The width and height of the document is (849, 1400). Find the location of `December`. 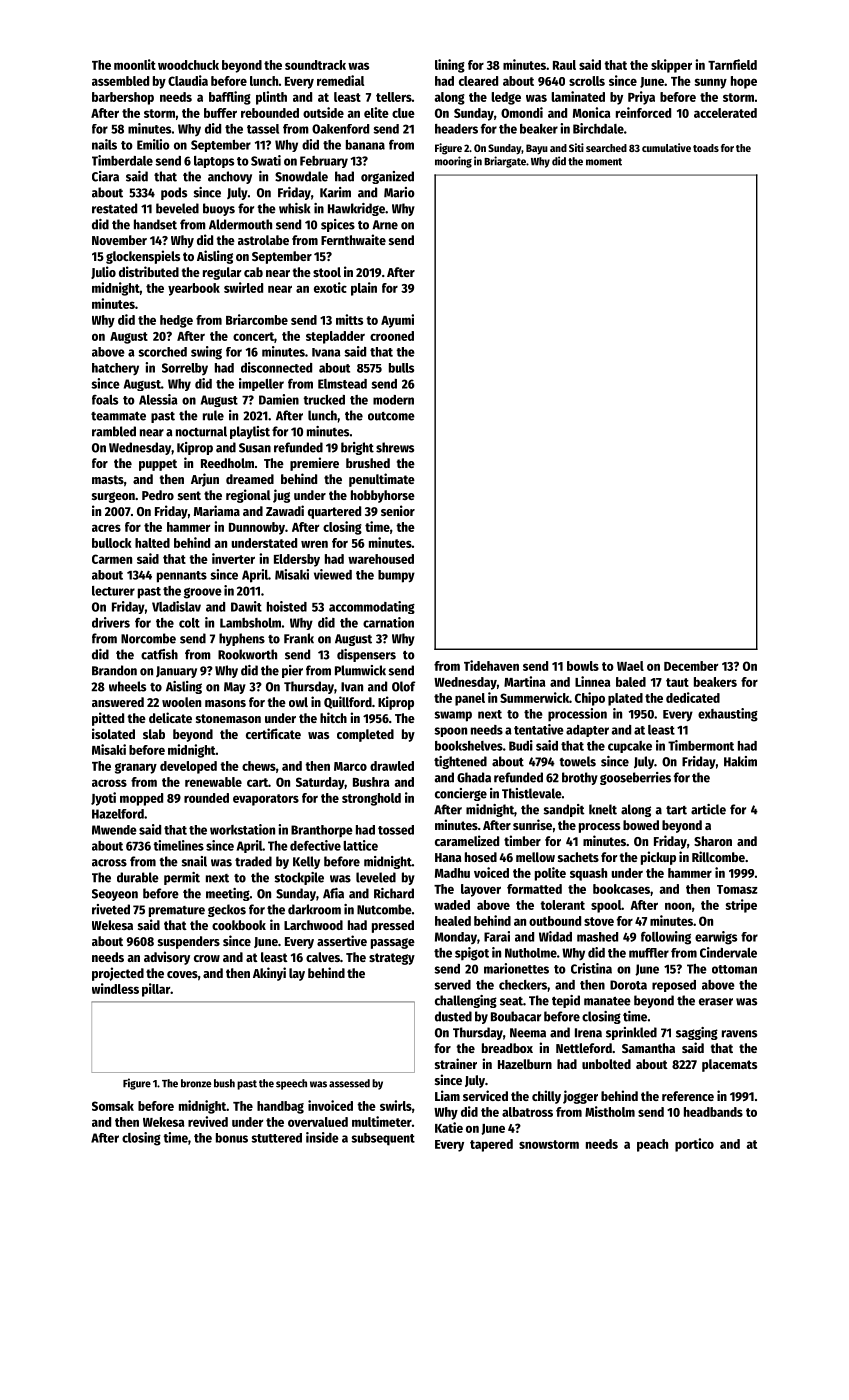

December is located at coordinates (691, 666).
